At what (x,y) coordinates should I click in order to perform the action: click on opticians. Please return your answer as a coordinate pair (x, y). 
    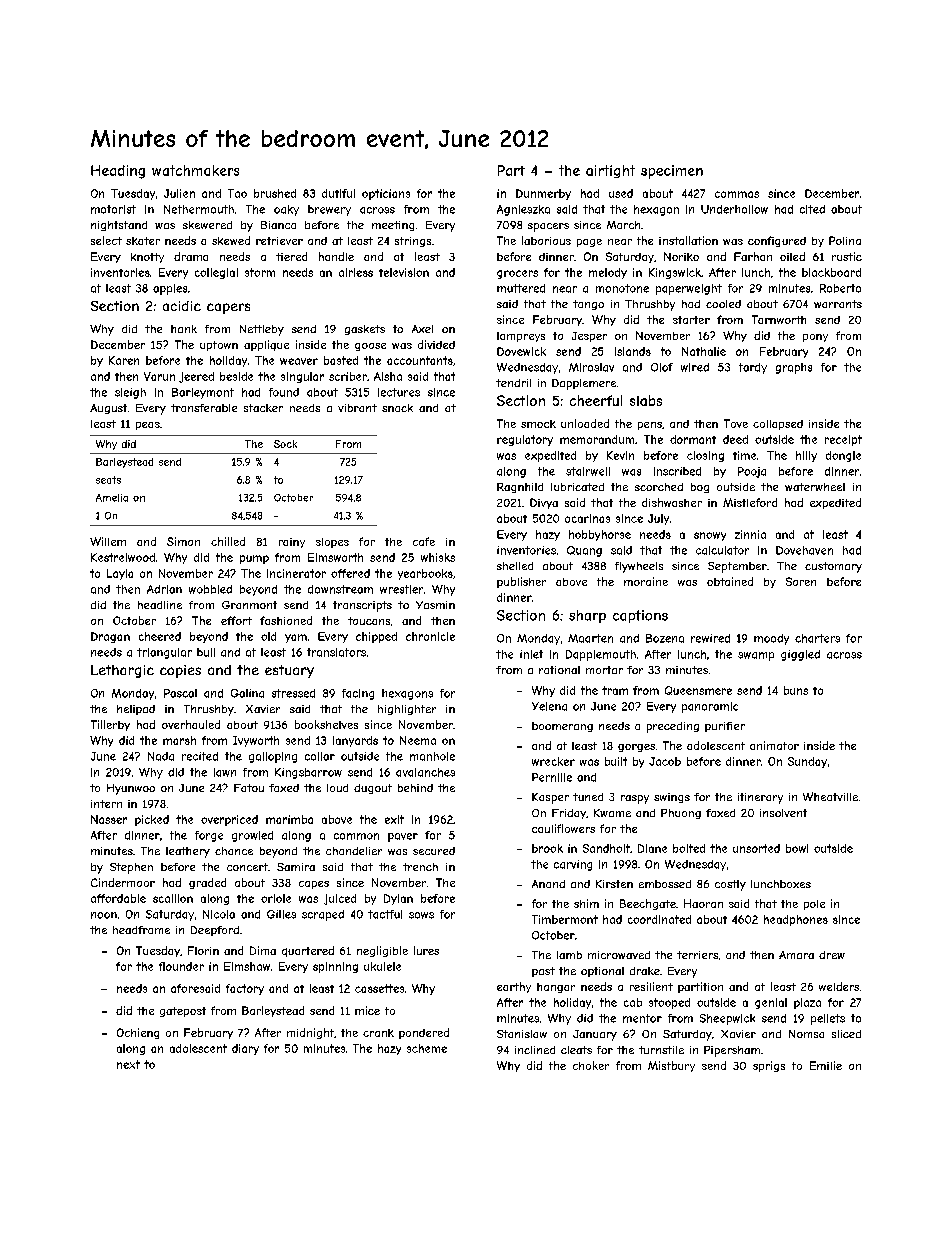
    Looking at the image, I should click on (386, 194).
